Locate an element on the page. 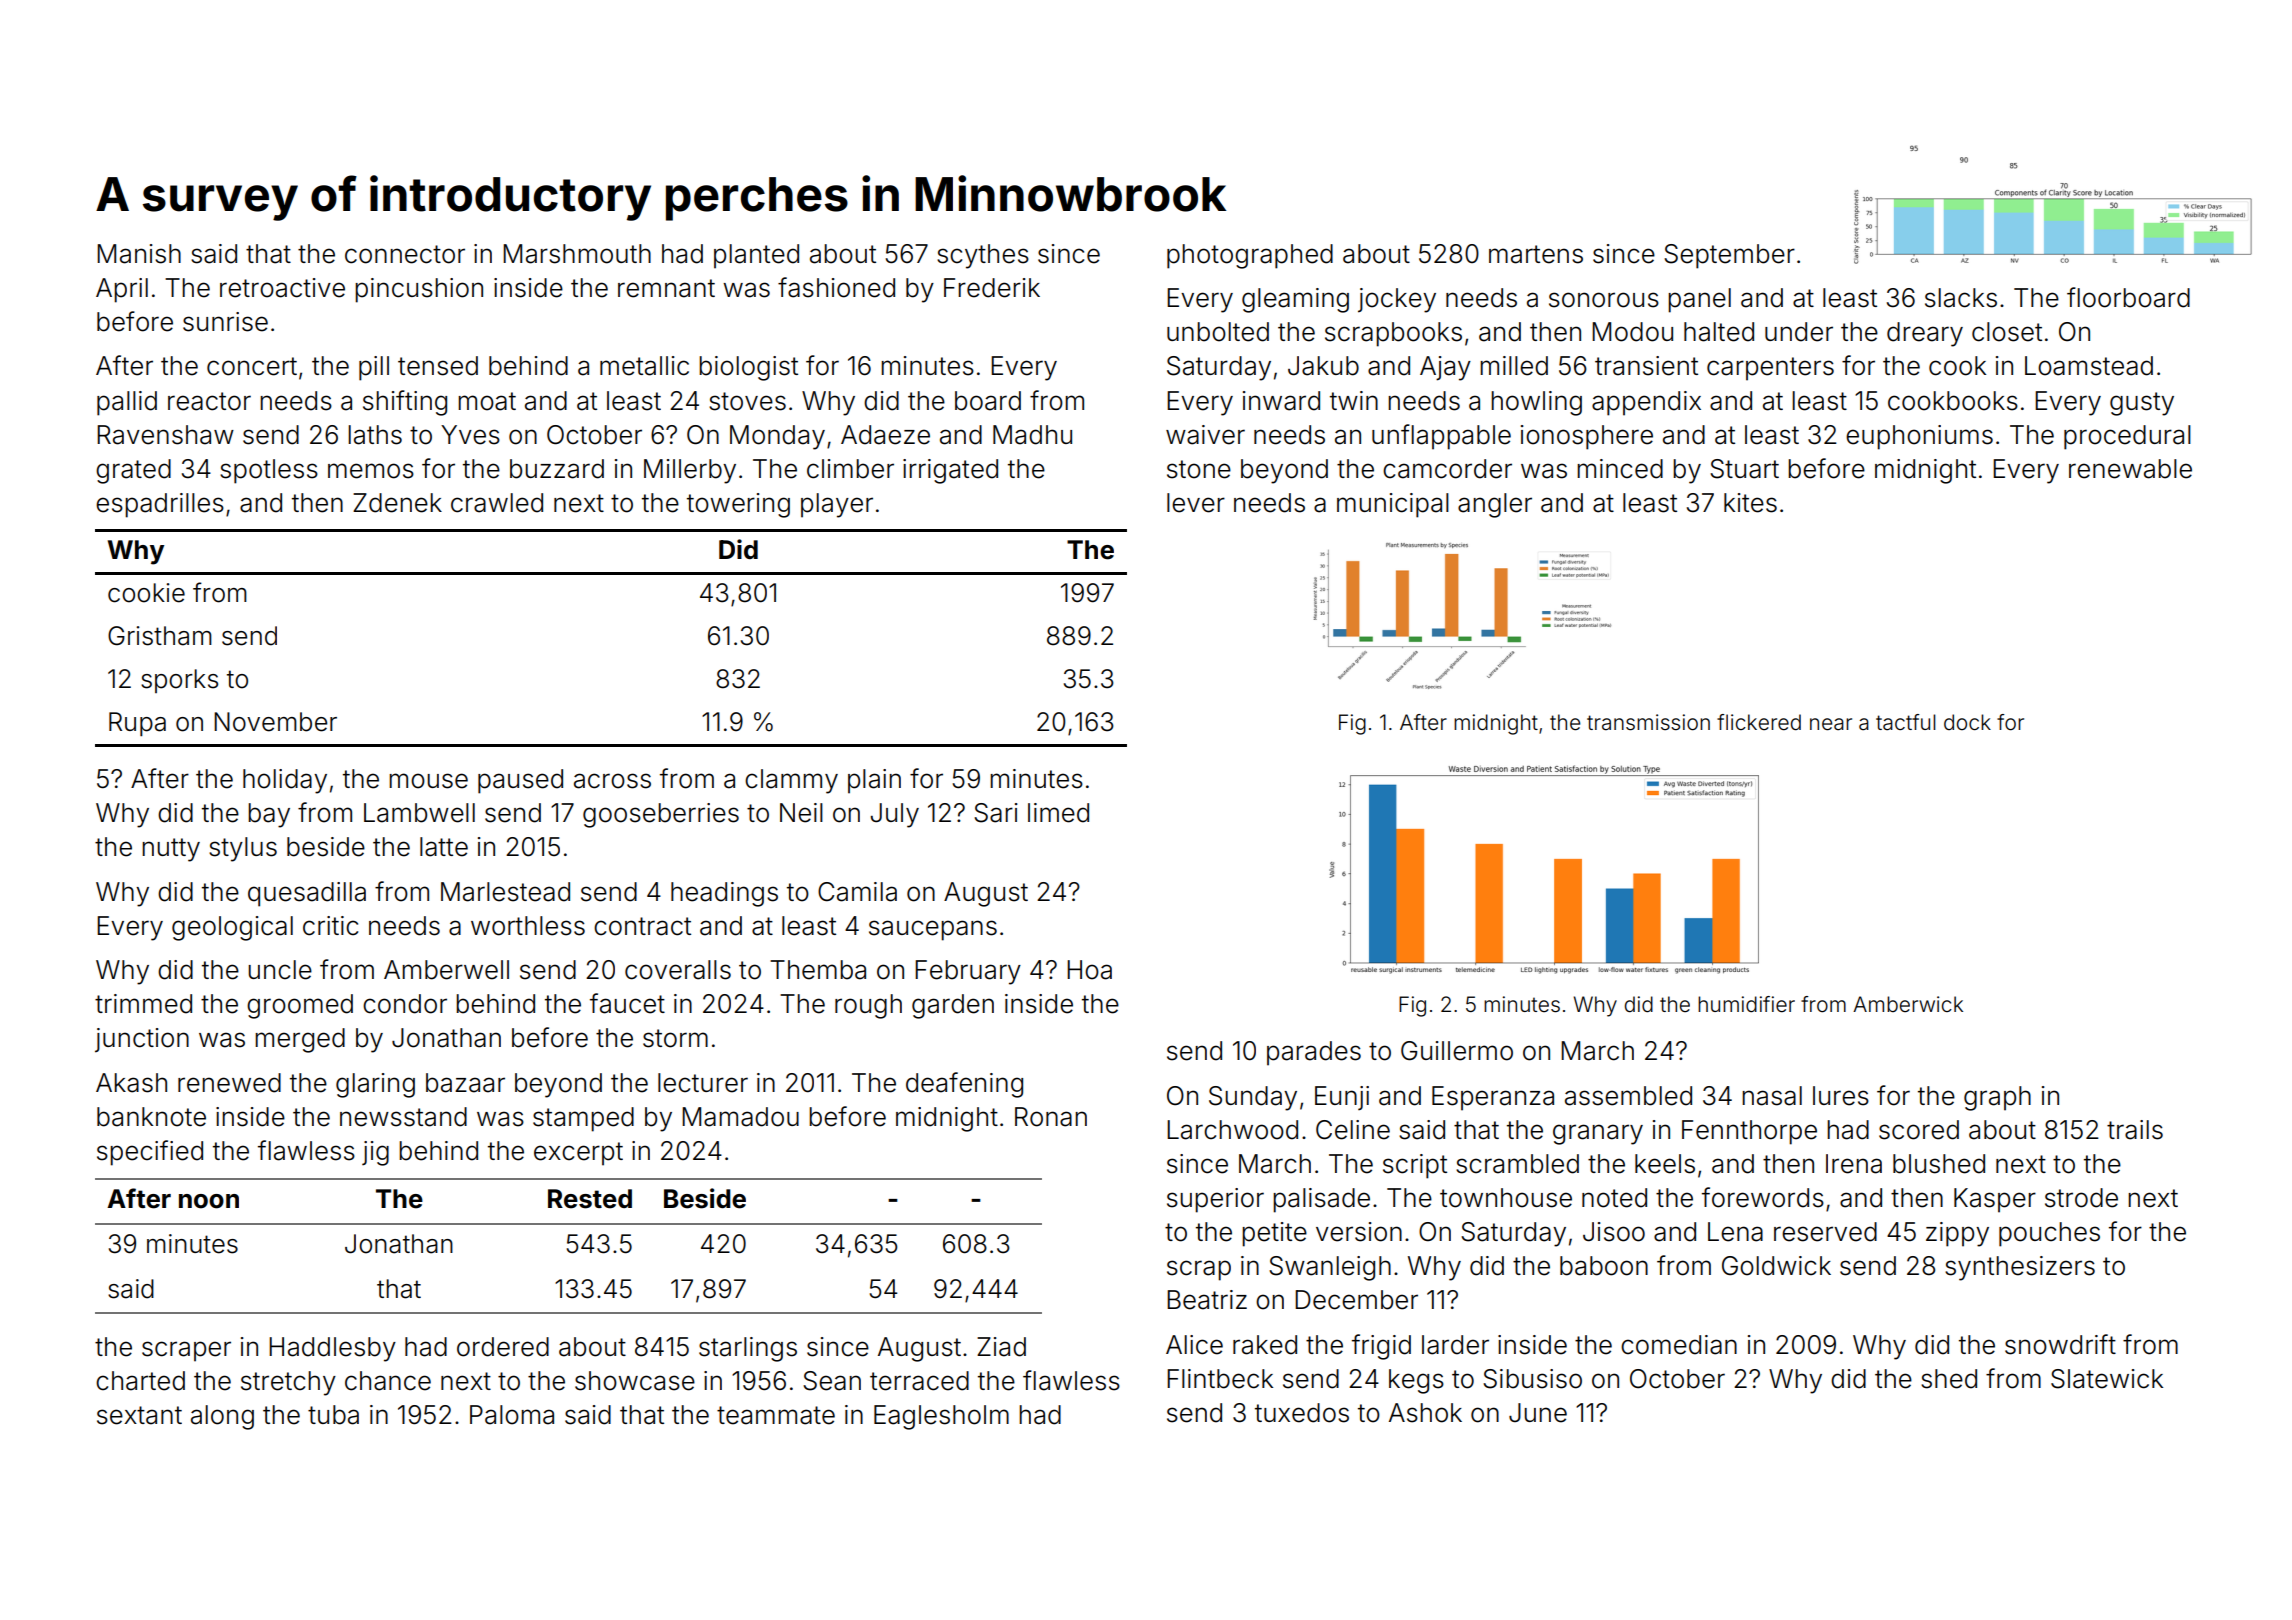 This image has height=1620, width=2292. Hoa is located at coordinates (1089, 970).
